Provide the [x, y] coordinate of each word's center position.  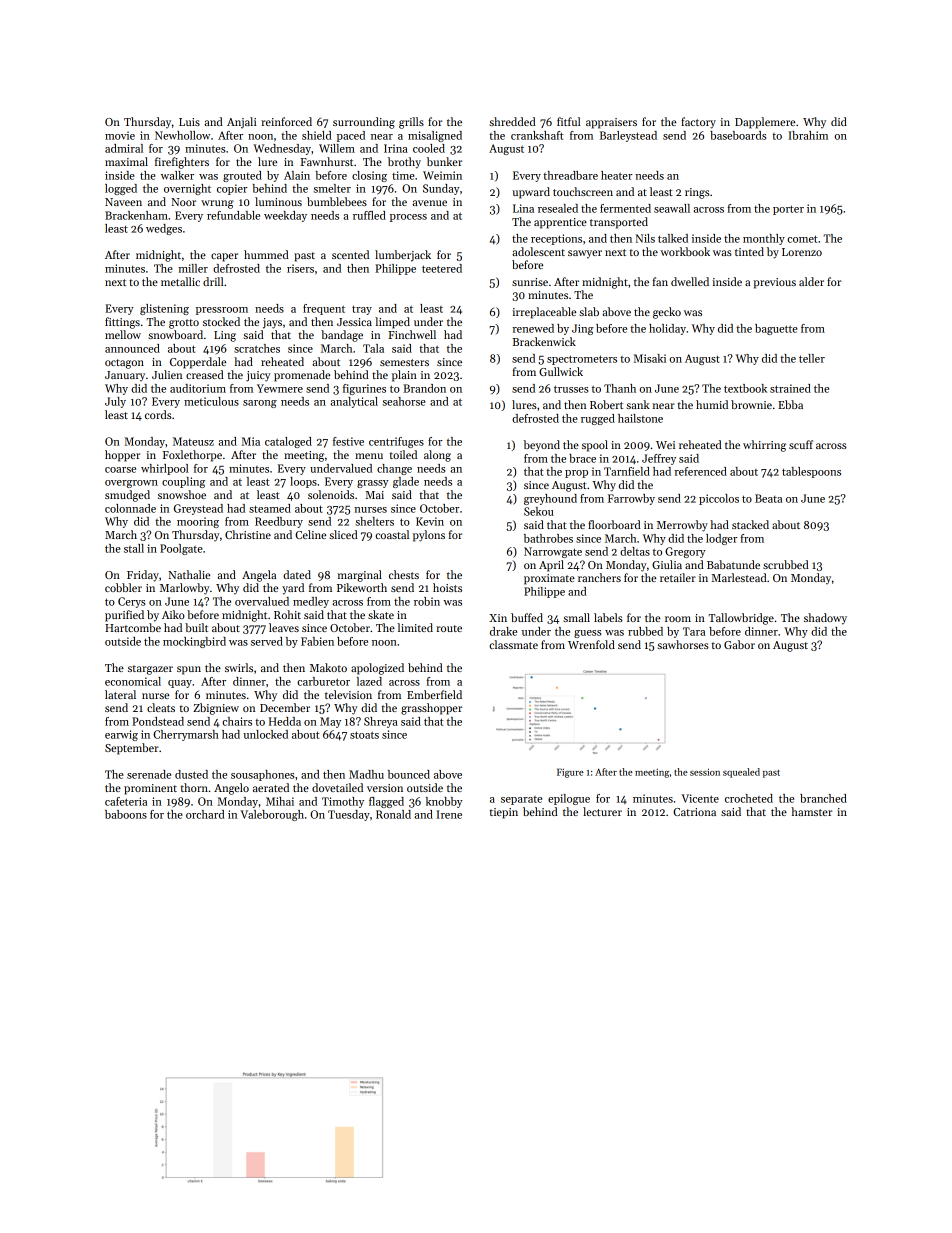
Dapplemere [765, 123]
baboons [126, 814]
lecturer [602, 811]
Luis [189, 122]
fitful [569, 121]
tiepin [504, 813]
